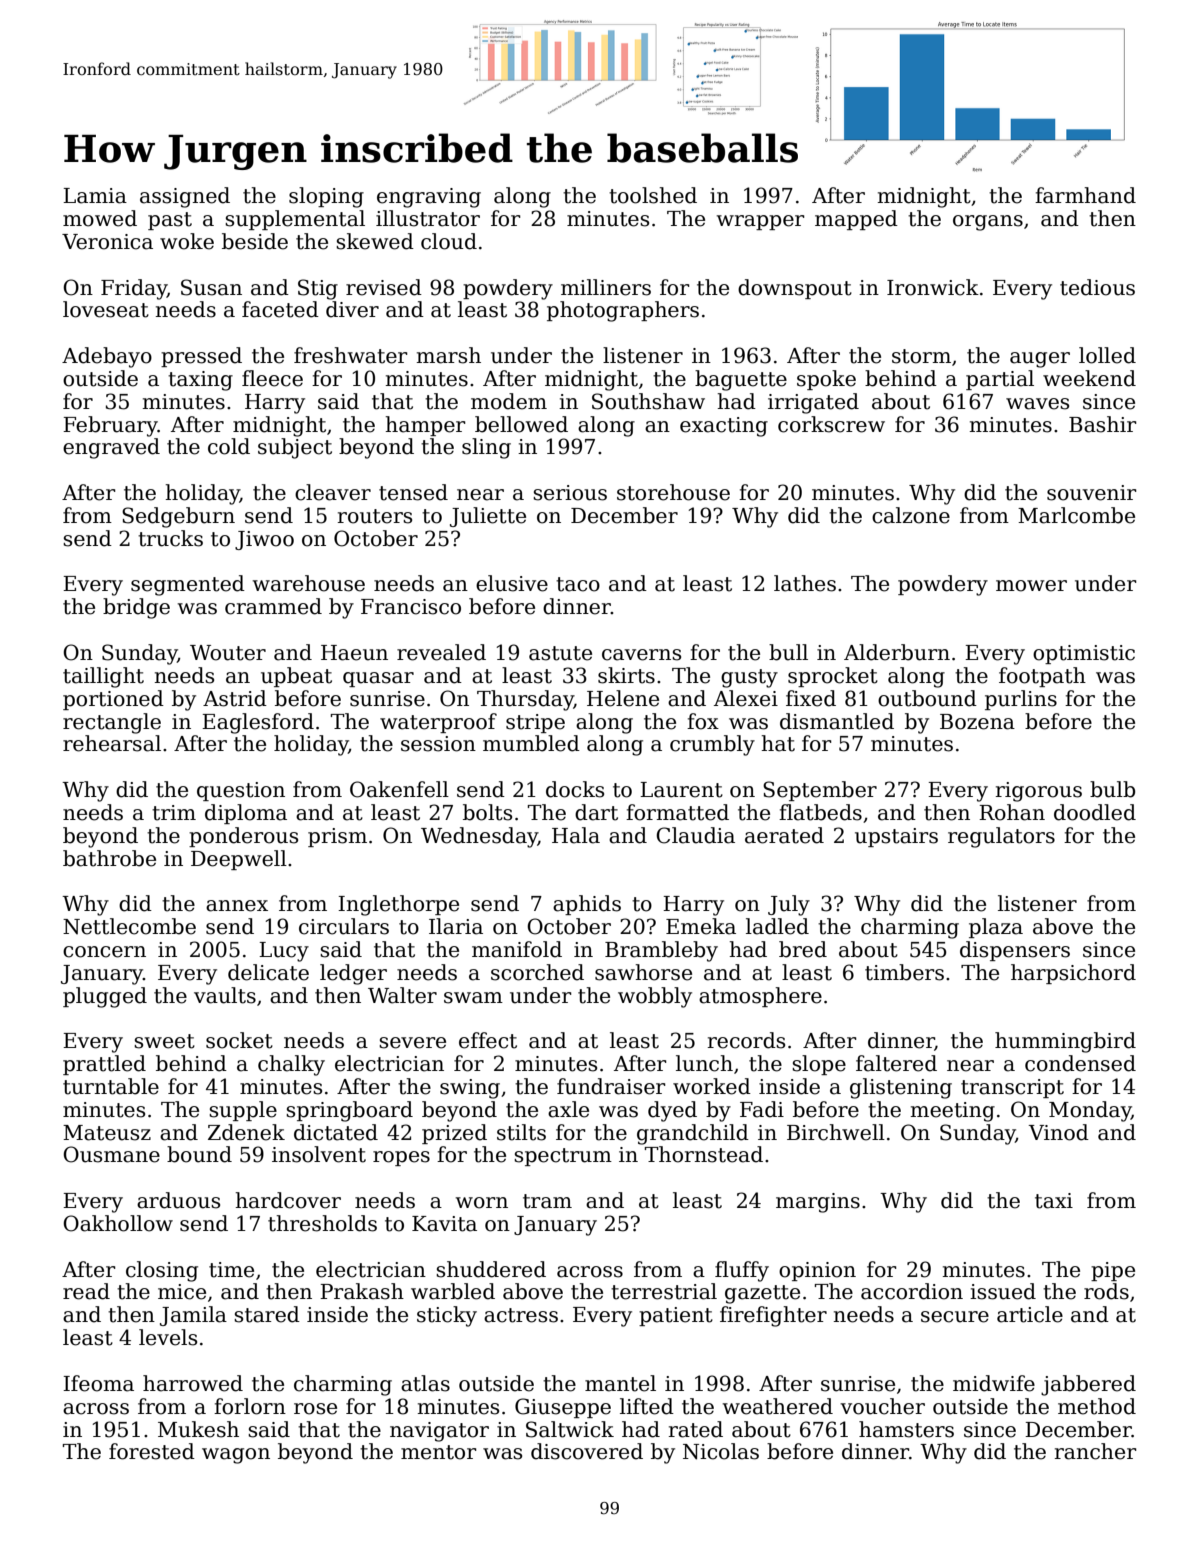  What do you see at coordinates (439, 1452) in the page?
I see `mentor` at bounding box center [439, 1452].
